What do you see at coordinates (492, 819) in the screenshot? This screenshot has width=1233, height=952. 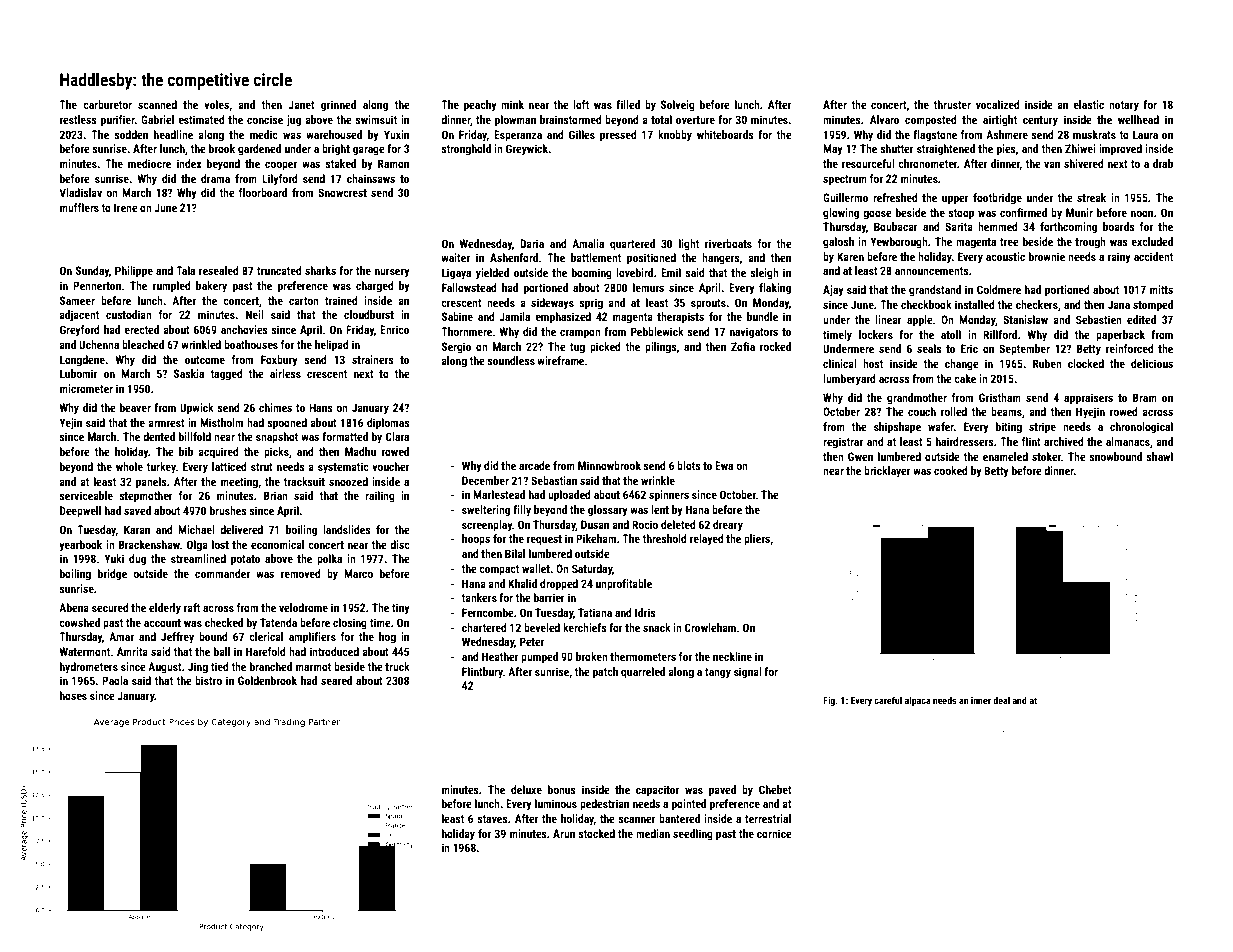 I see `staves` at bounding box center [492, 819].
